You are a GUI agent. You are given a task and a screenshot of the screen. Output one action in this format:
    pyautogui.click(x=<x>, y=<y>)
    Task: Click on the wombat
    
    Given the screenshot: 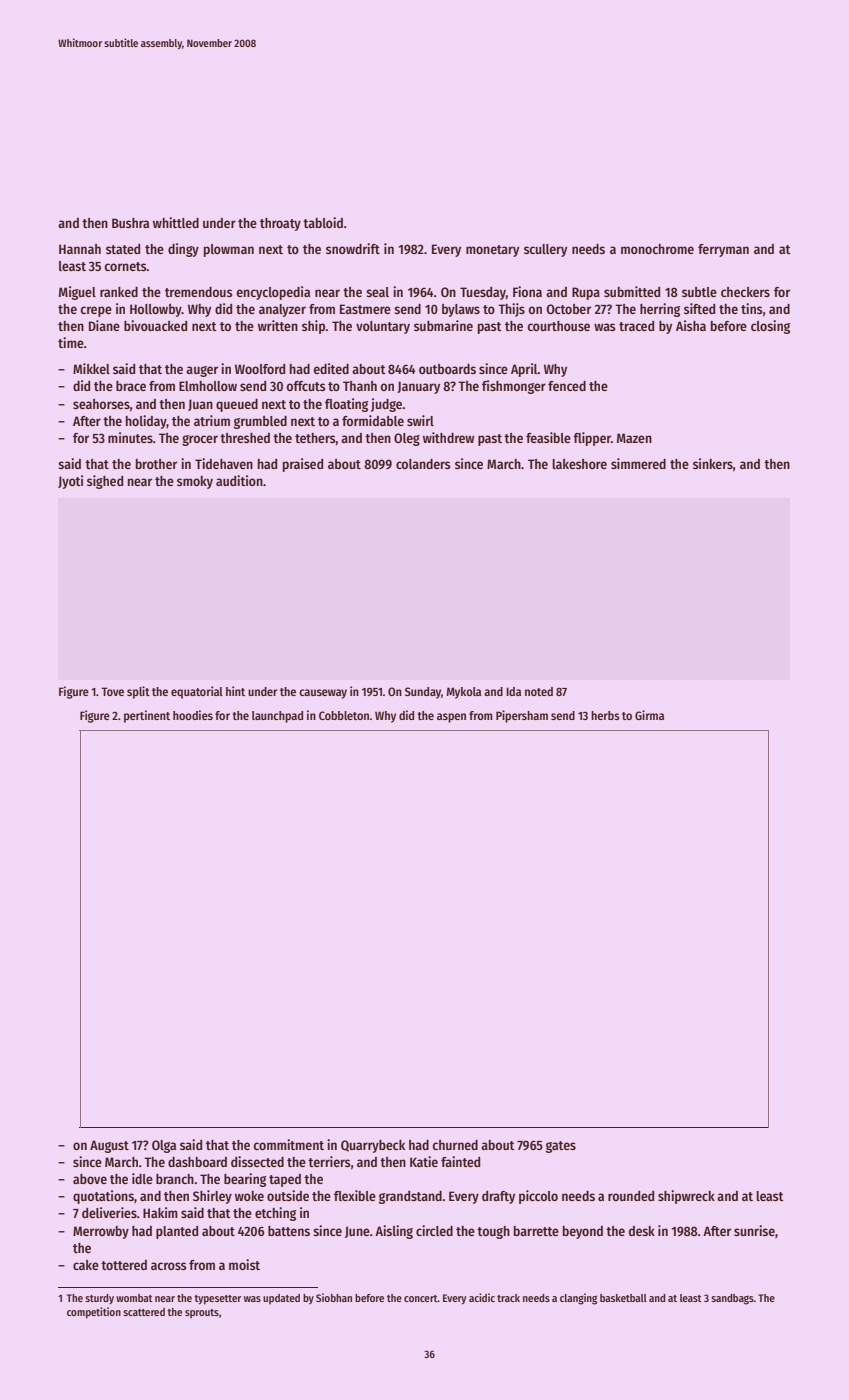 What is the action you would take?
    pyautogui.click(x=134, y=1298)
